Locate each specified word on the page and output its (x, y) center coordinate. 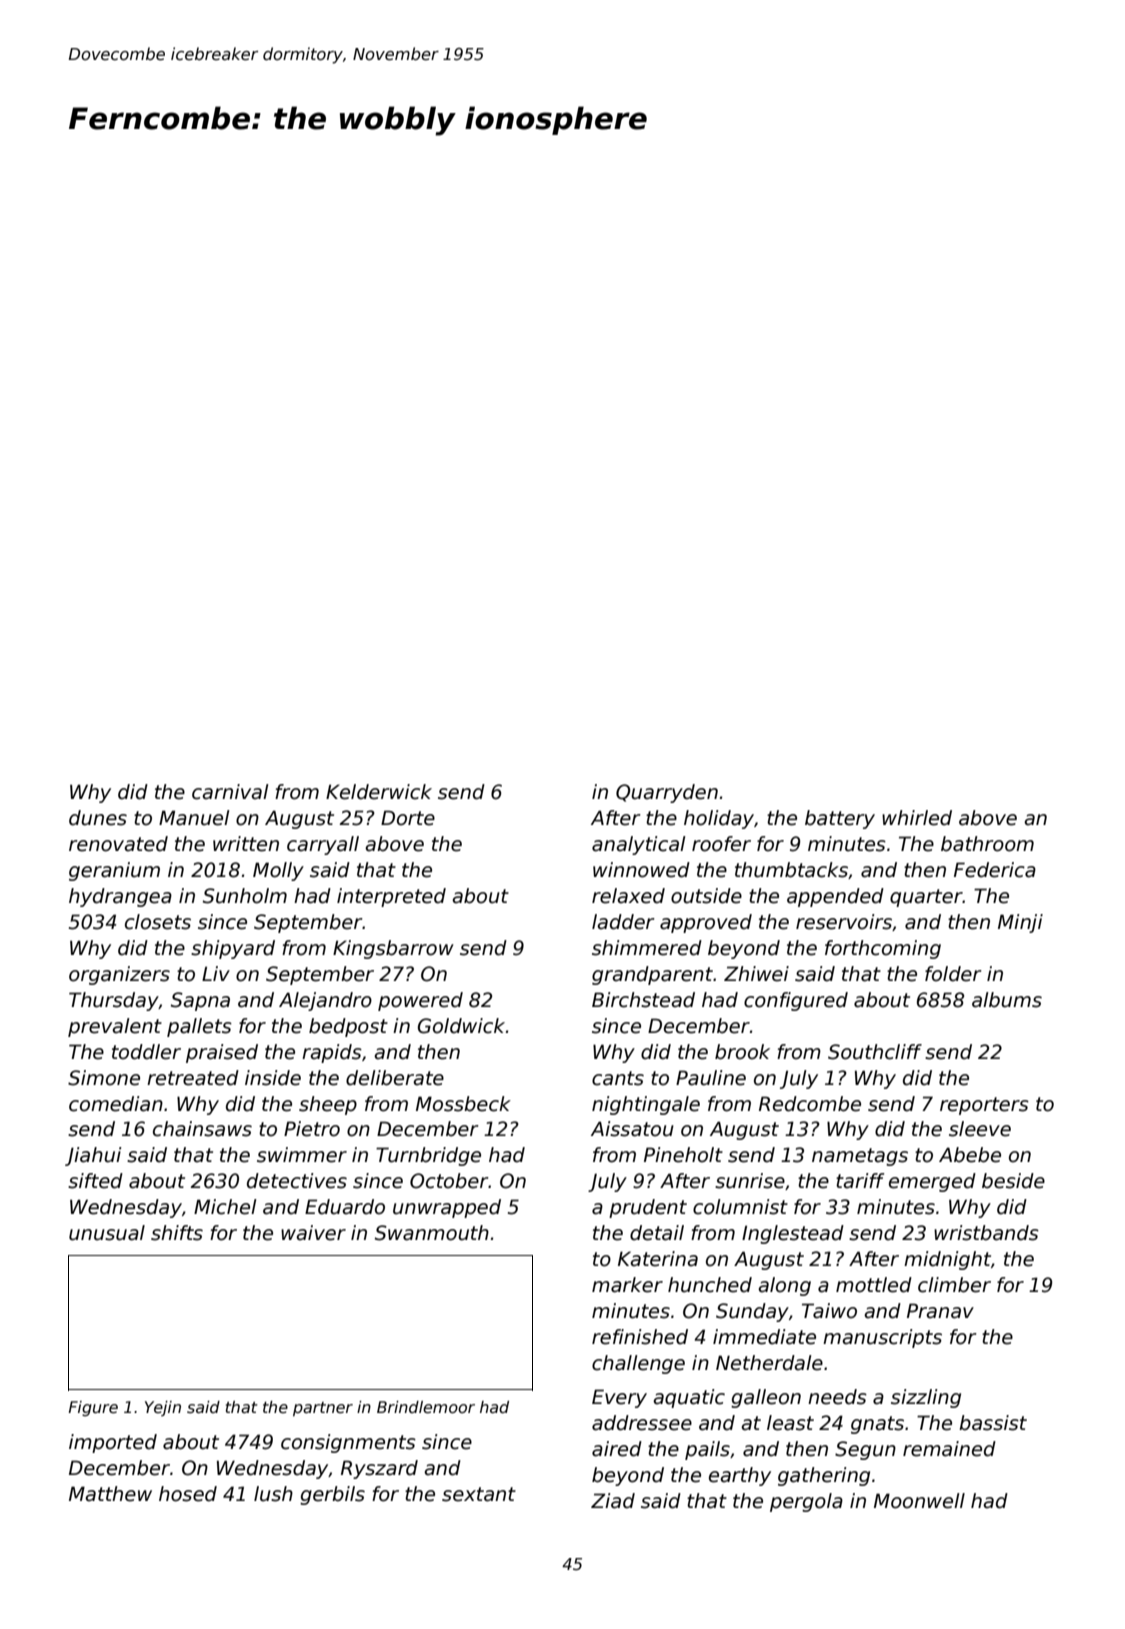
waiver (313, 1233)
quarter (926, 898)
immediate (764, 1337)
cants (618, 1078)
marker (627, 1285)
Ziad (613, 1501)
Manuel (194, 818)
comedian (116, 1104)
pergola (806, 1502)
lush (273, 1494)
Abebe (970, 1155)
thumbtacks (791, 870)
